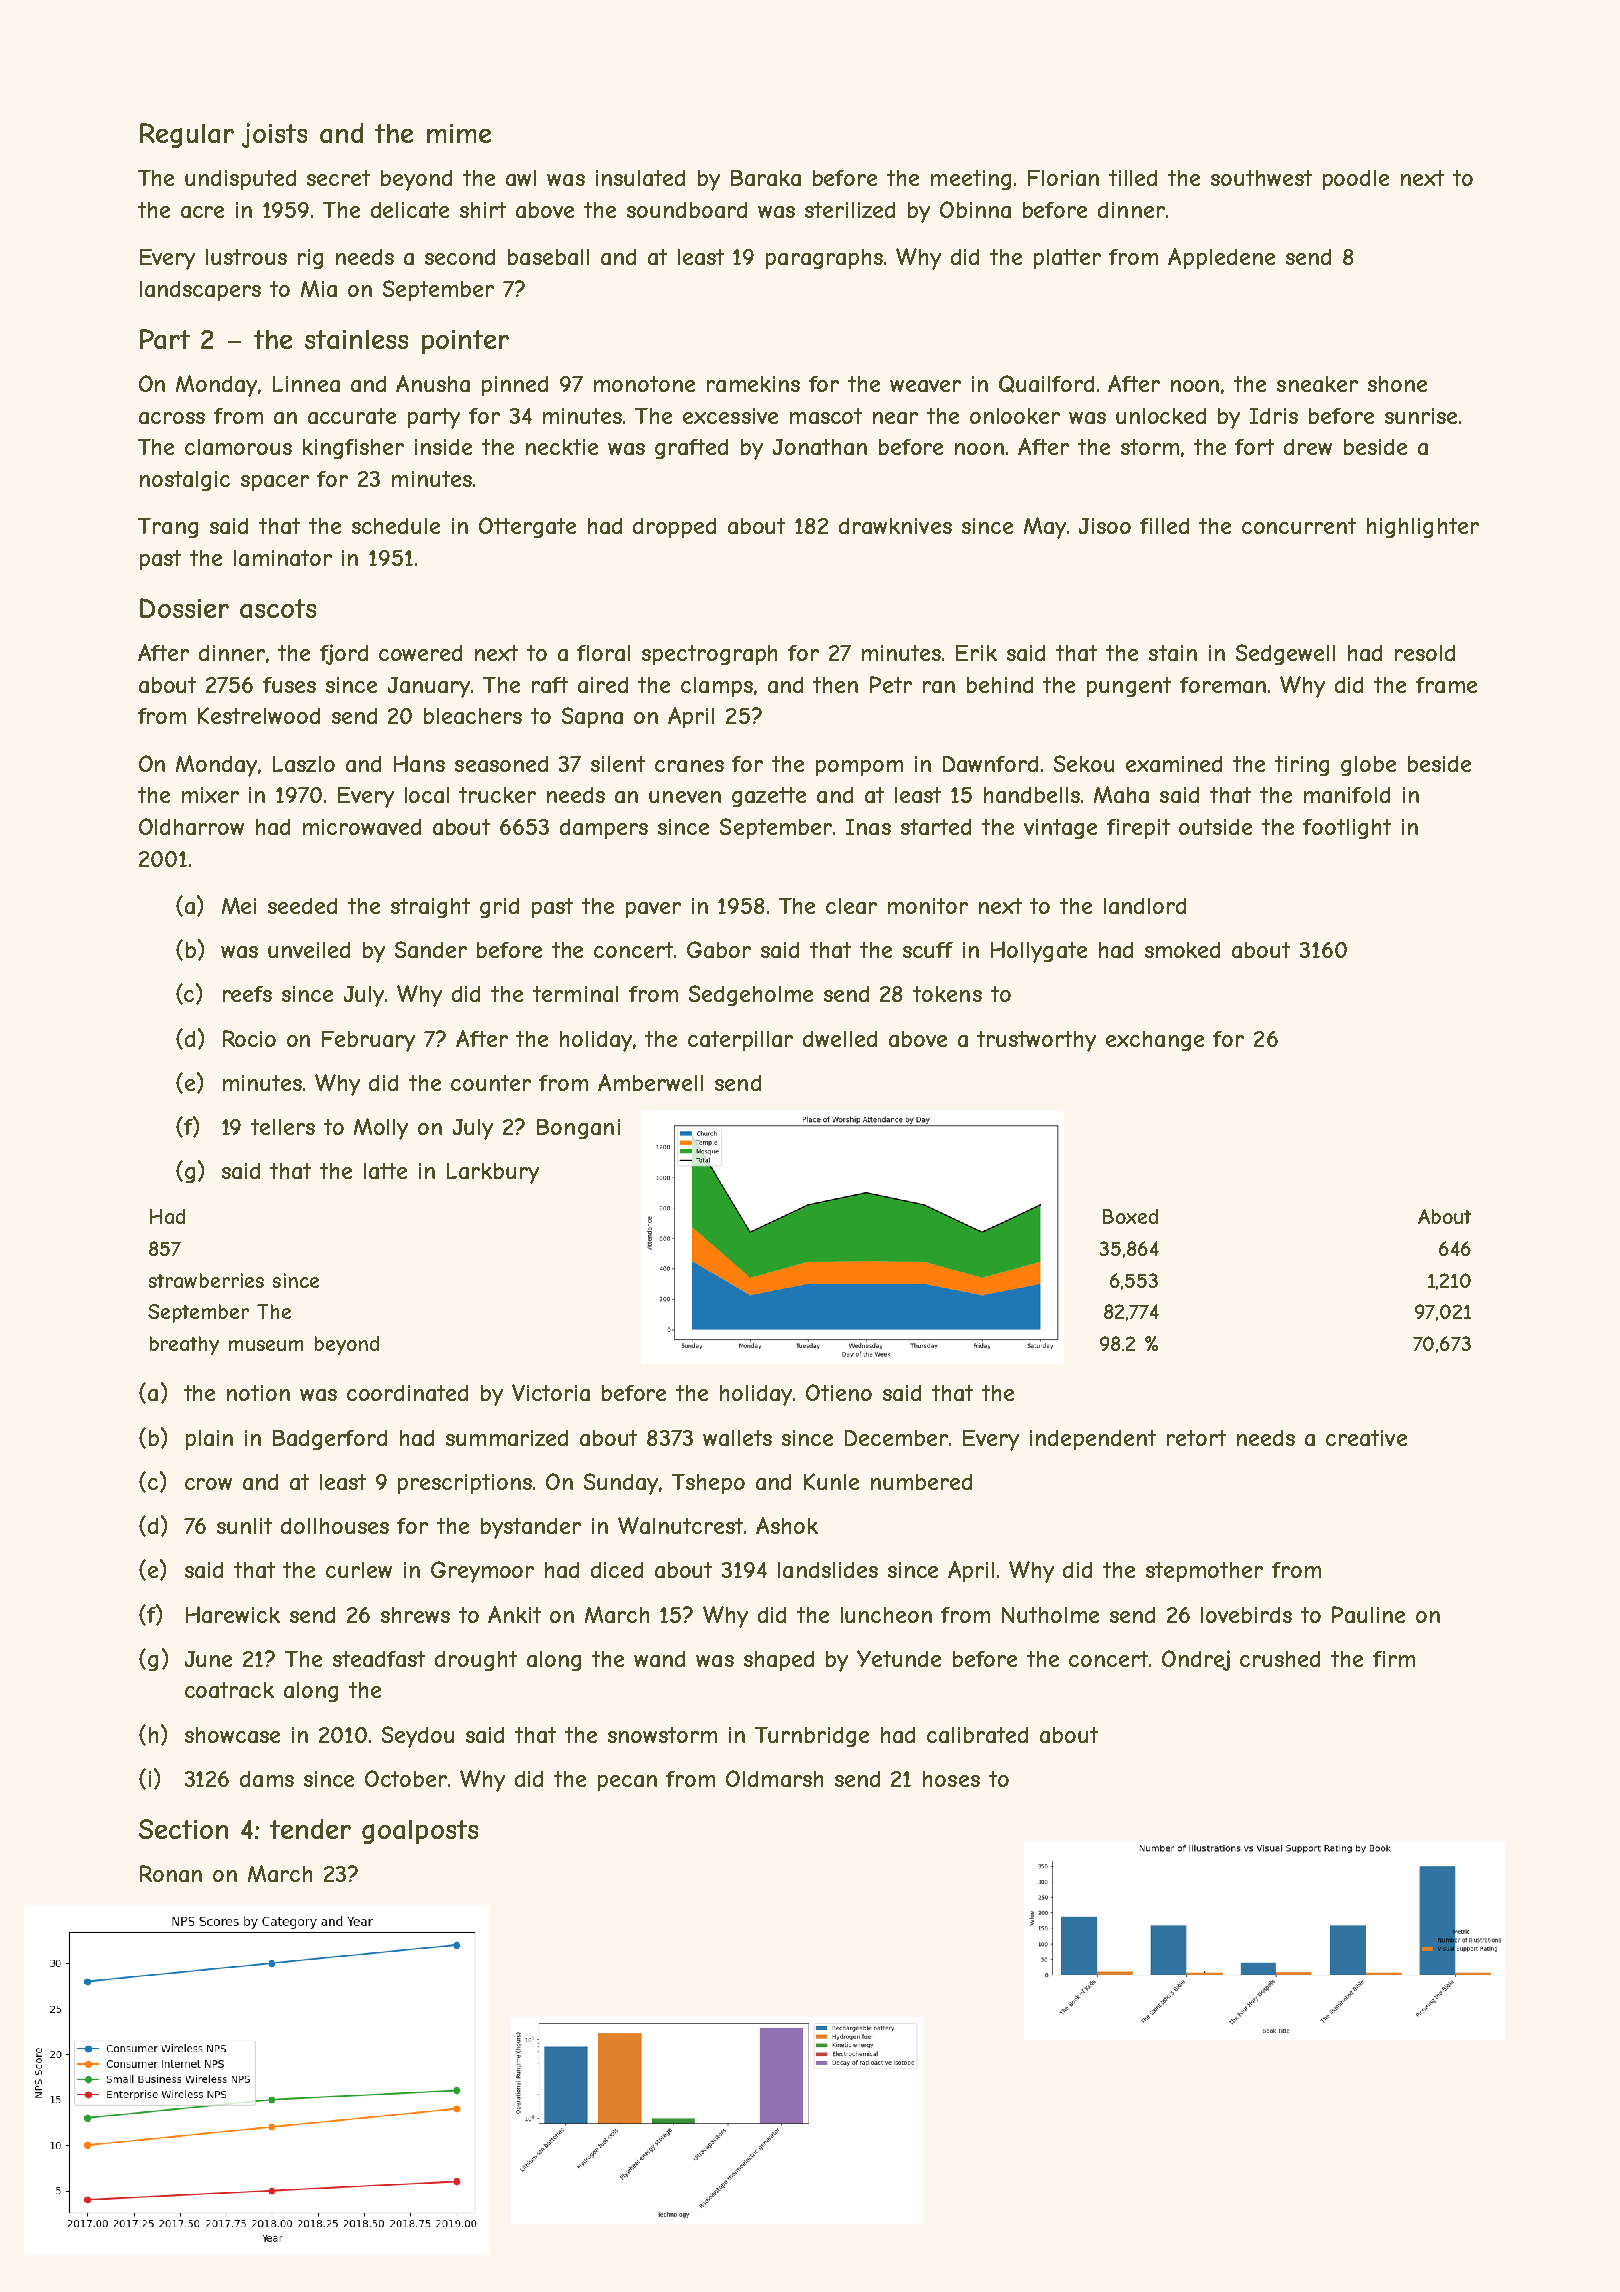  I want to click on Baraka, so click(766, 178).
